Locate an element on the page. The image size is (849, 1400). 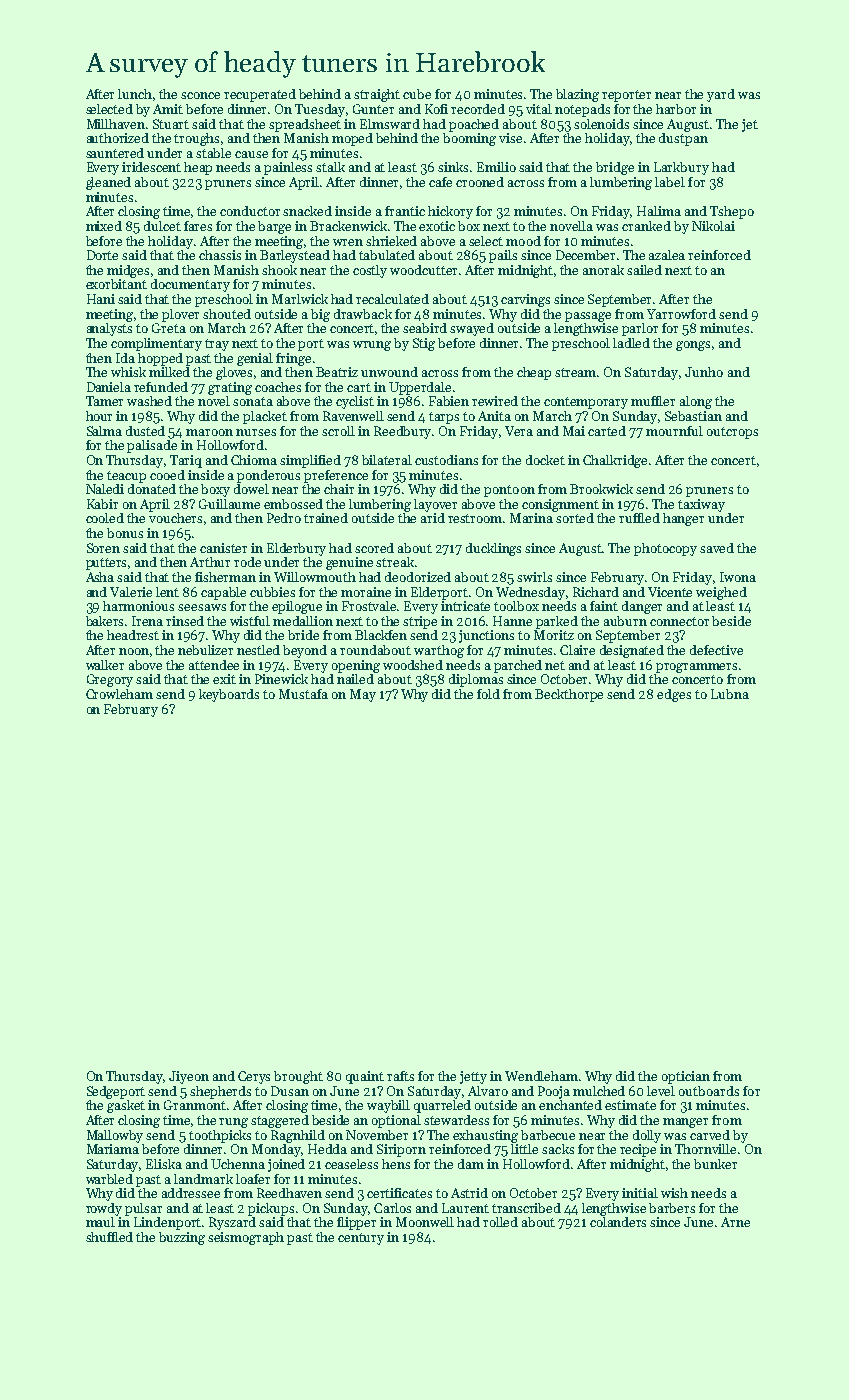
label is located at coordinates (670, 182).
